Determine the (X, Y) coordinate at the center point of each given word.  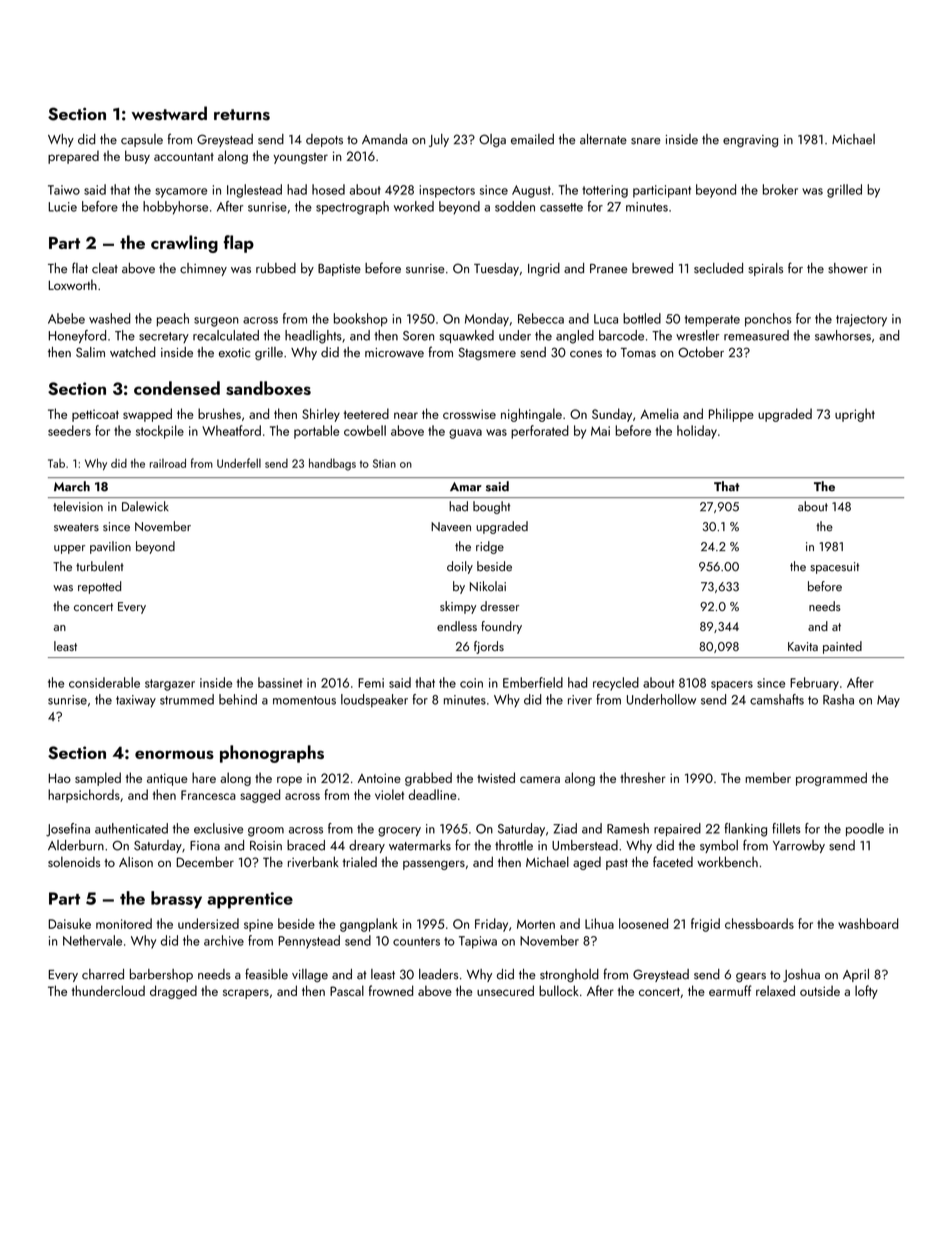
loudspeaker (374, 700)
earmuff (730, 990)
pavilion (110, 547)
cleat (105, 268)
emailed (532, 139)
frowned (391, 990)
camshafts (777, 699)
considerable (104, 682)
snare (646, 141)
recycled (616, 684)
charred (103, 974)
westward (169, 113)
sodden (515, 206)
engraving (750, 141)
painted (842, 647)
